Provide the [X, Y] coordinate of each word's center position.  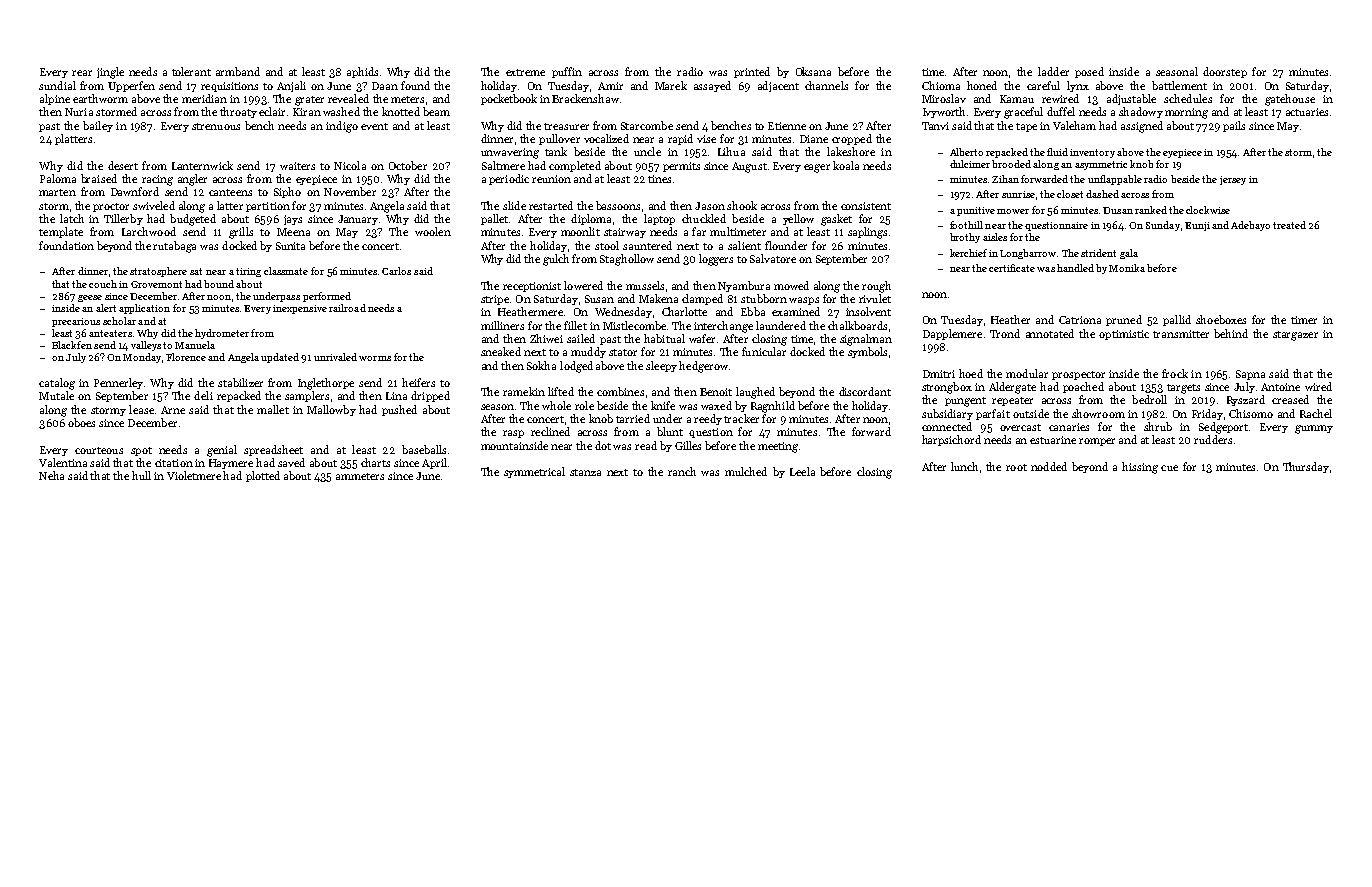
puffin [567, 72]
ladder [1053, 71]
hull [141, 475]
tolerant [191, 71]
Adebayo [1250, 226]
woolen [433, 231]
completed [575, 166]
